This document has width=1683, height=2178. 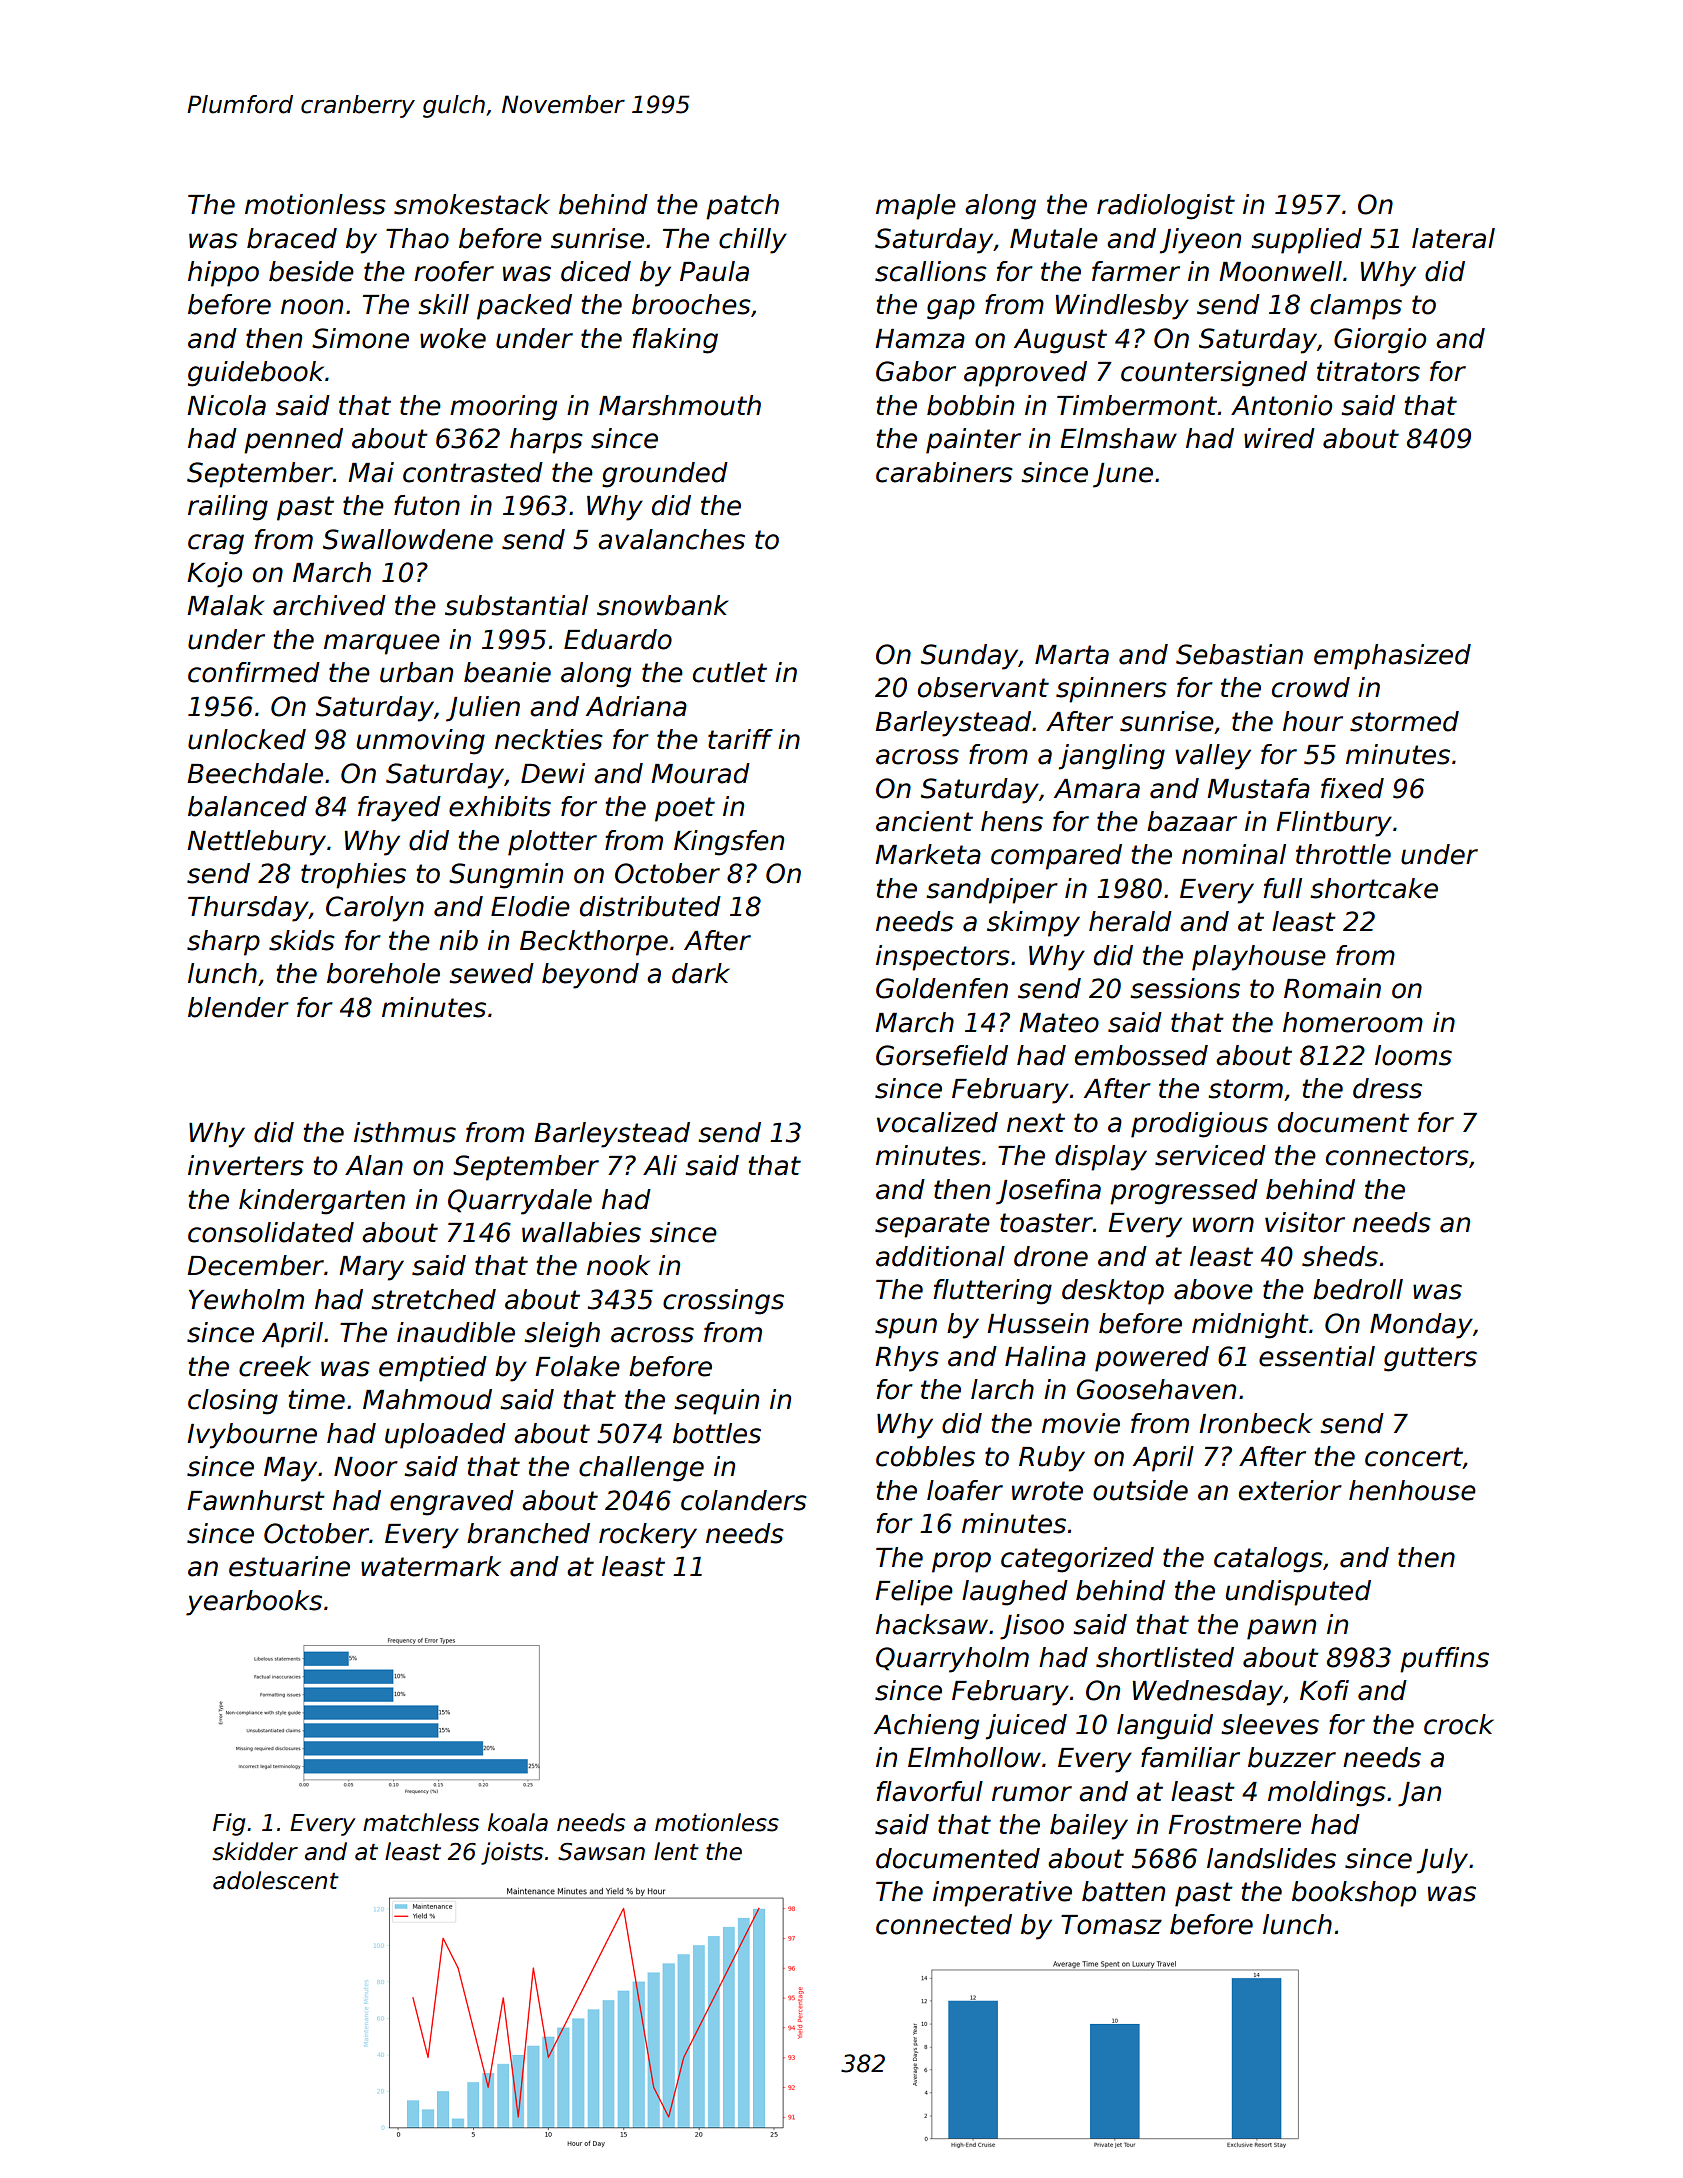 I want to click on beanie, so click(x=507, y=672).
